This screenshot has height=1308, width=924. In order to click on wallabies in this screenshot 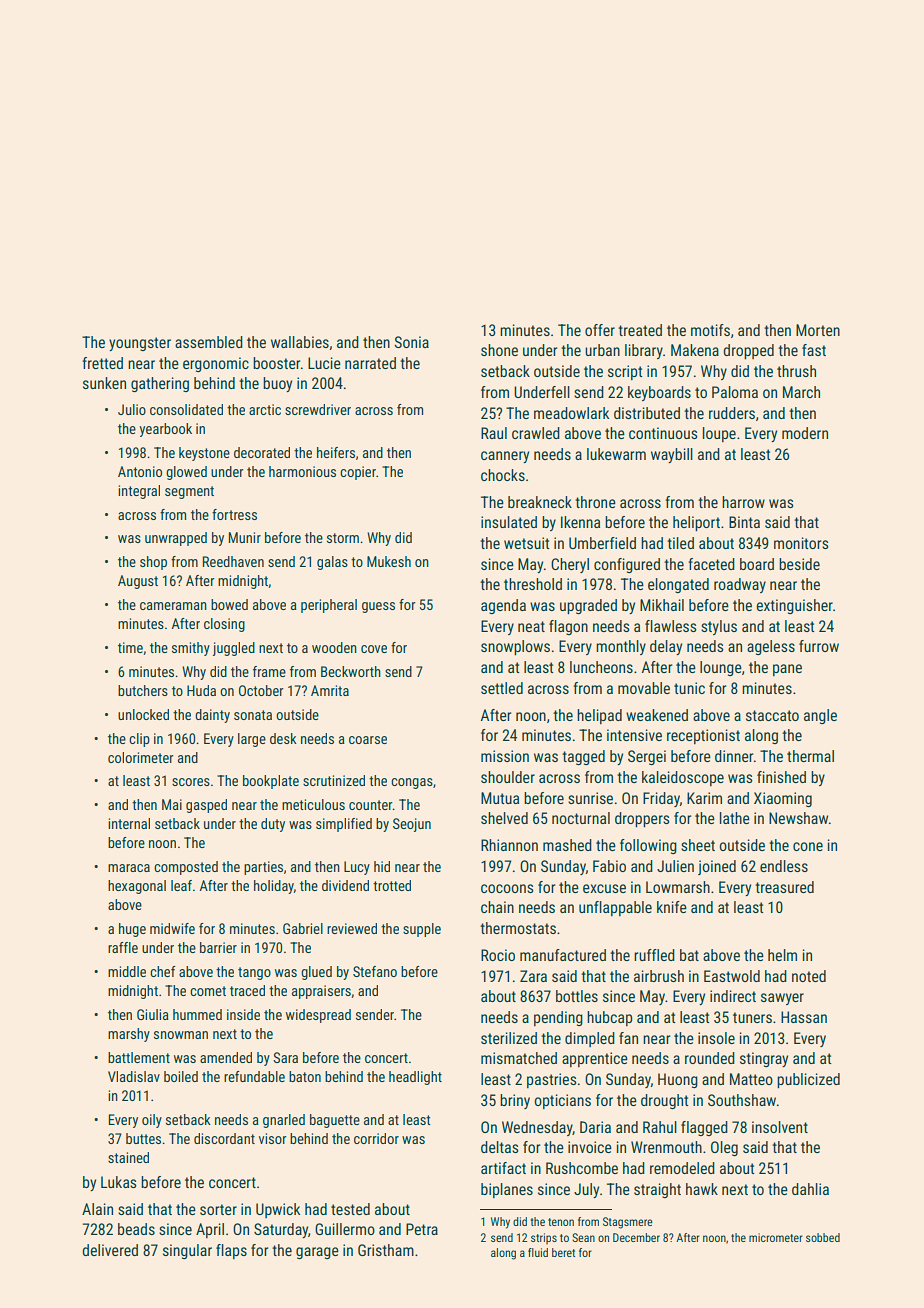, I will do `click(300, 342)`.
